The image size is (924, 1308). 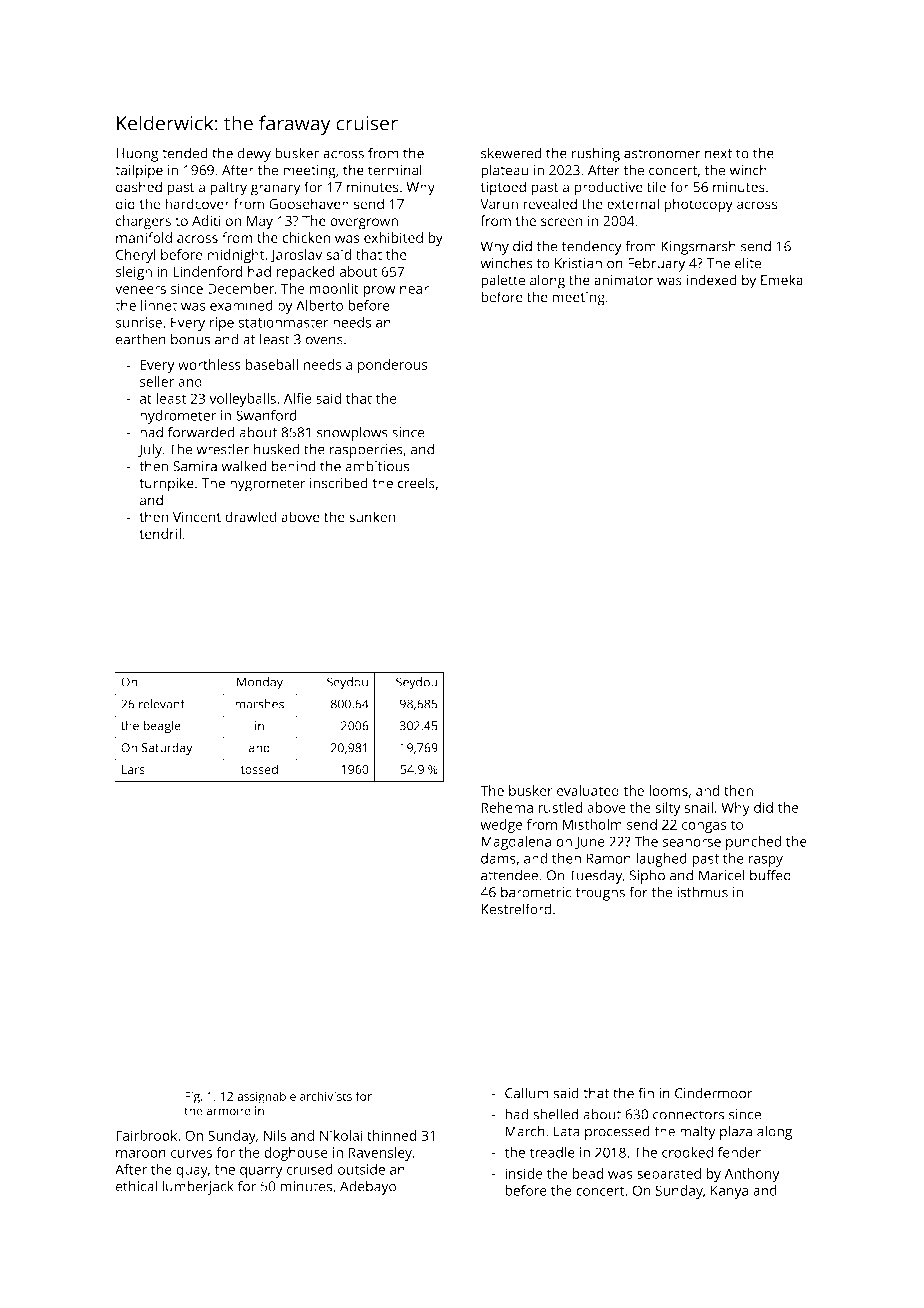 I want to click on photocopy, so click(x=698, y=205).
